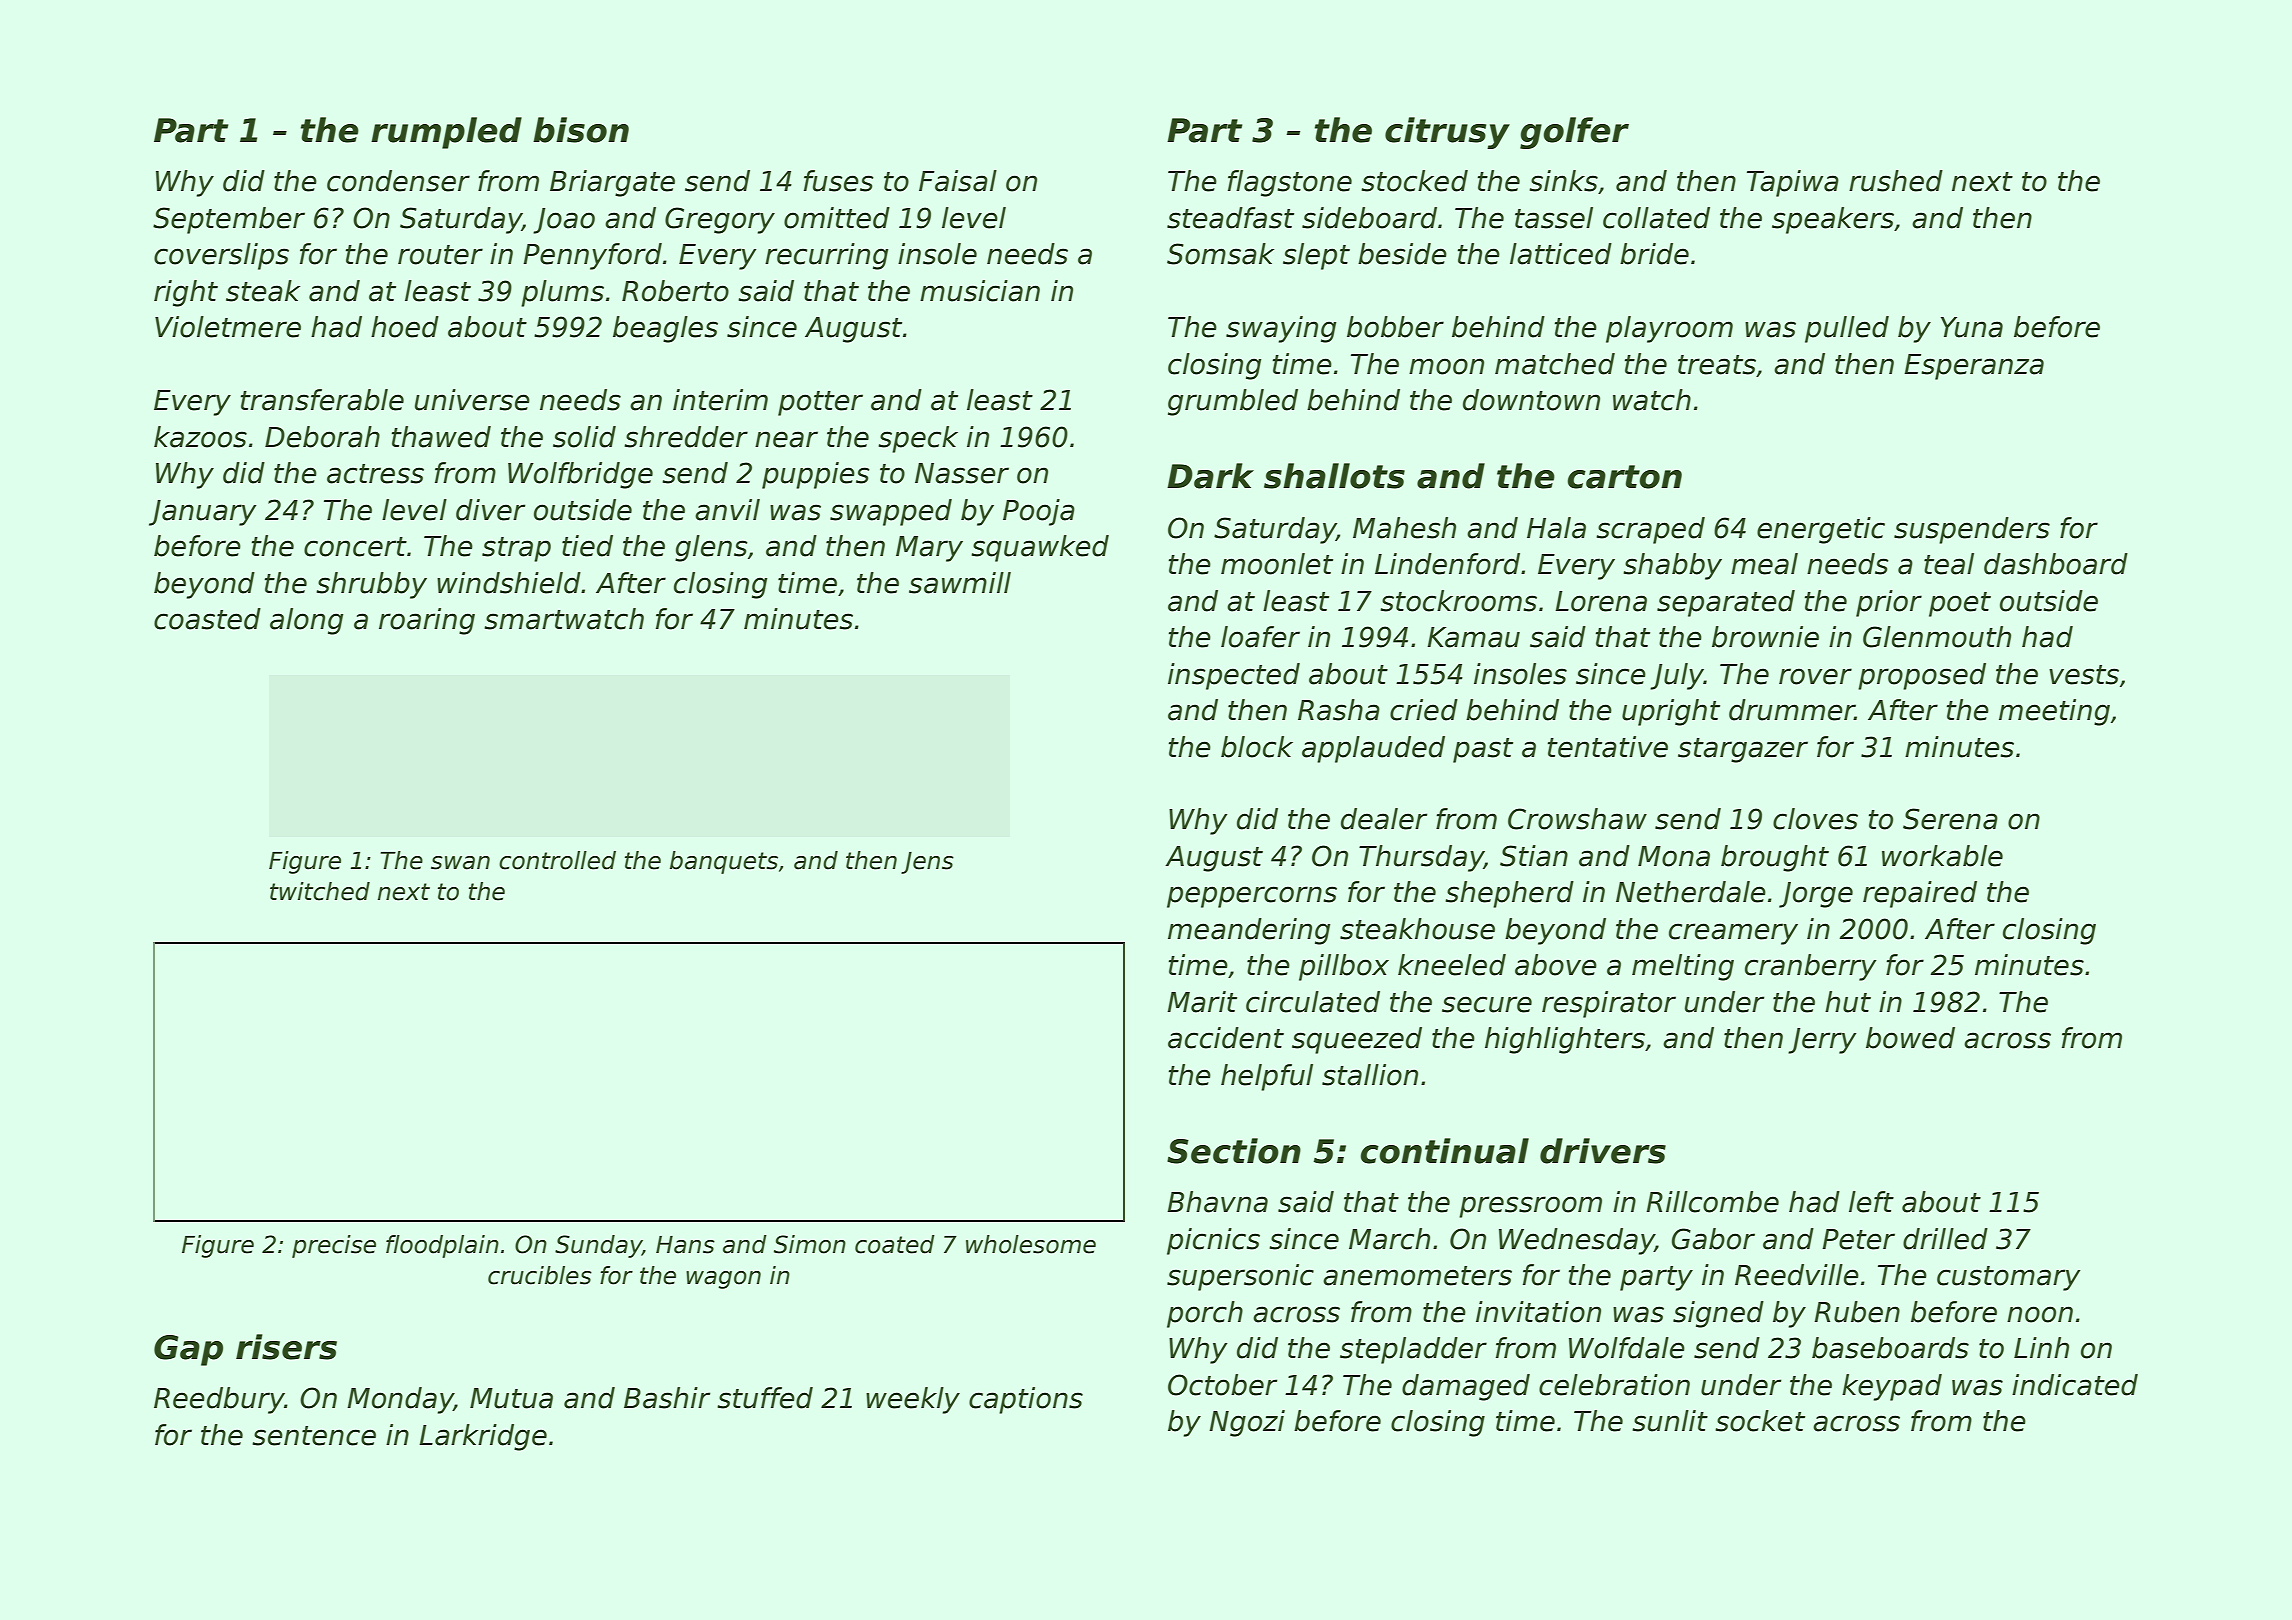 Image resolution: width=2292 pixels, height=1620 pixels. I want to click on speakers, so click(1833, 220).
